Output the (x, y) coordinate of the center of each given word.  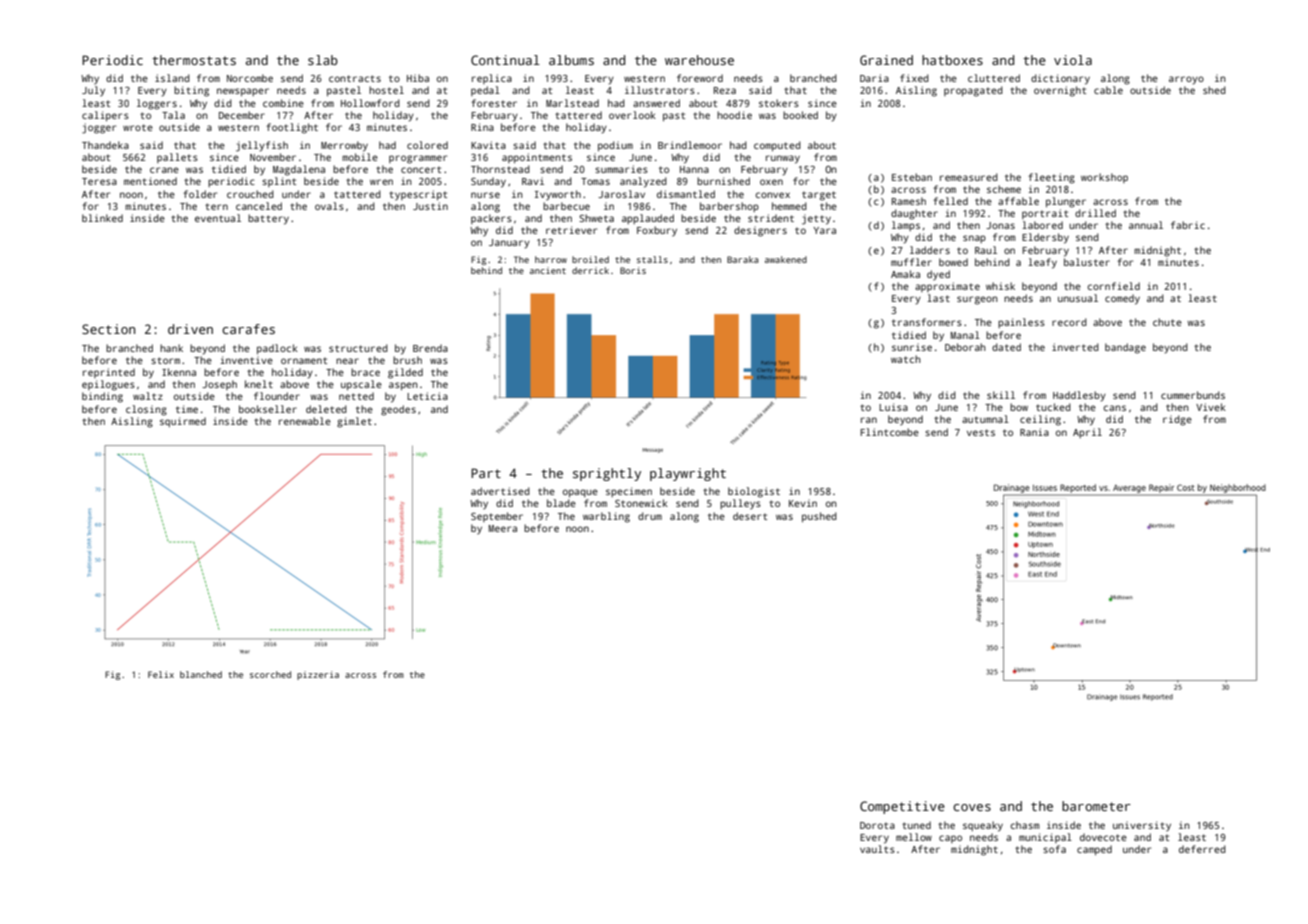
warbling (606, 517)
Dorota (877, 825)
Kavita (488, 145)
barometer (1096, 806)
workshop (1104, 178)
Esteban (912, 177)
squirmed (183, 422)
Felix (161, 674)
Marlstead (572, 103)
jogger (99, 128)
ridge (1177, 420)
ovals (329, 206)
